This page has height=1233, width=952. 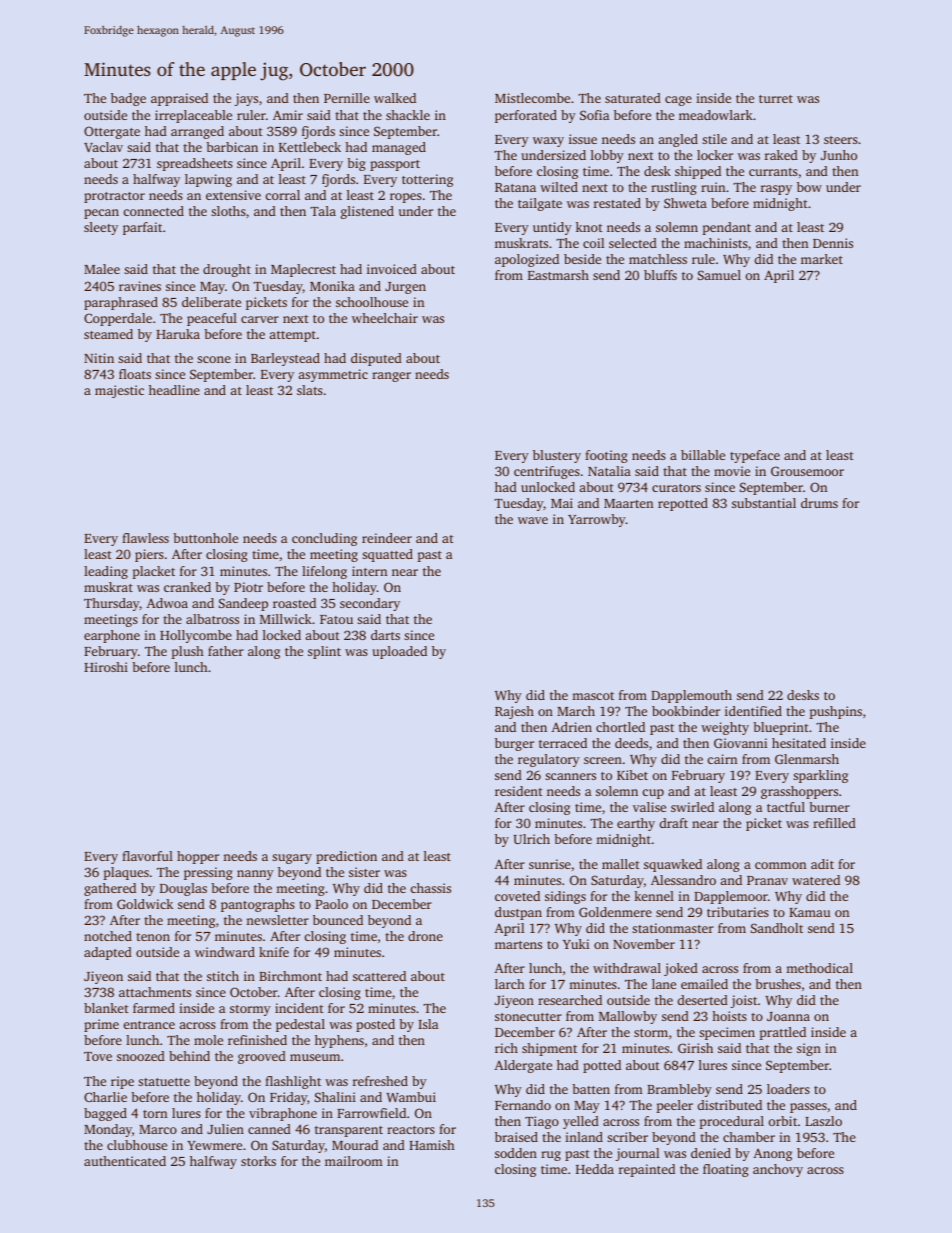 I want to click on perforated, so click(x=526, y=116).
